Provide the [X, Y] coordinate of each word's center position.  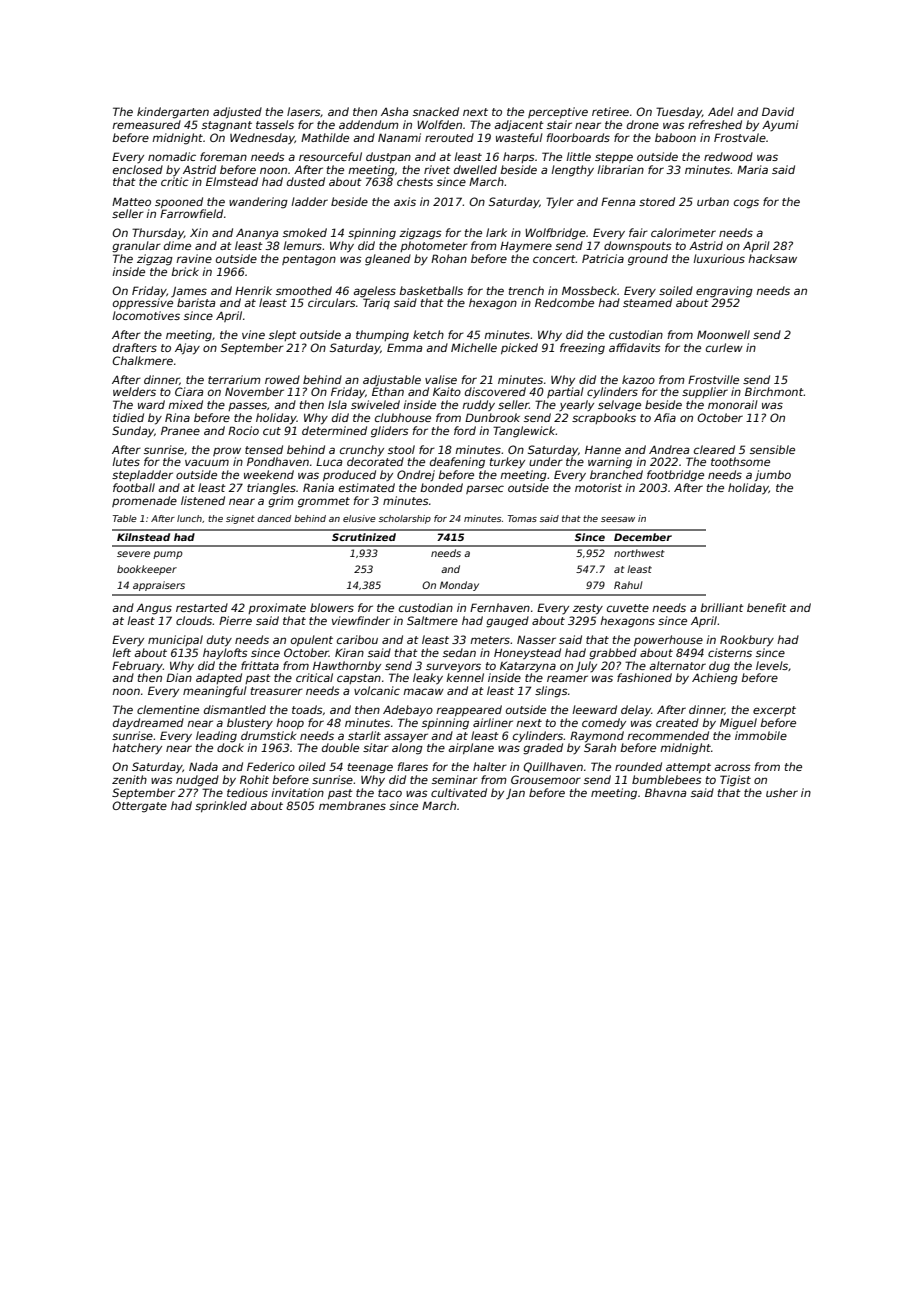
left [121, 652]
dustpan [388, 157]
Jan [515, 794]
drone [643, 124]
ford [465, 430]
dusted [306, 181]
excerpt [774, 711]
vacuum [207, 462]
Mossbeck [589, 290]
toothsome [740, 461]
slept [283, 335]
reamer [567, 678]
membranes [352, 805]
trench [526, 290]
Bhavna [665, 792]
